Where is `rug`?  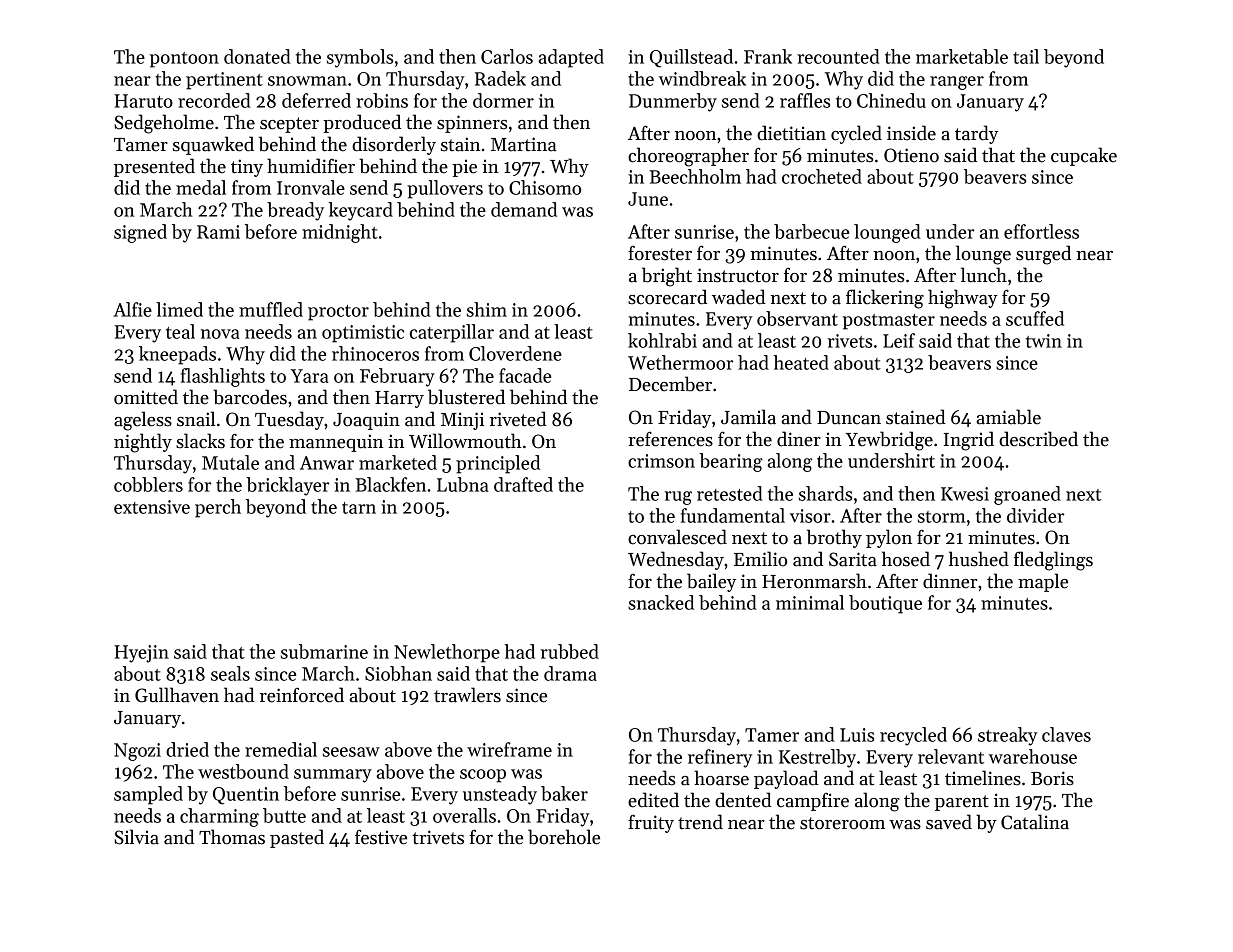
rug is located at coordinates (678, 498).
